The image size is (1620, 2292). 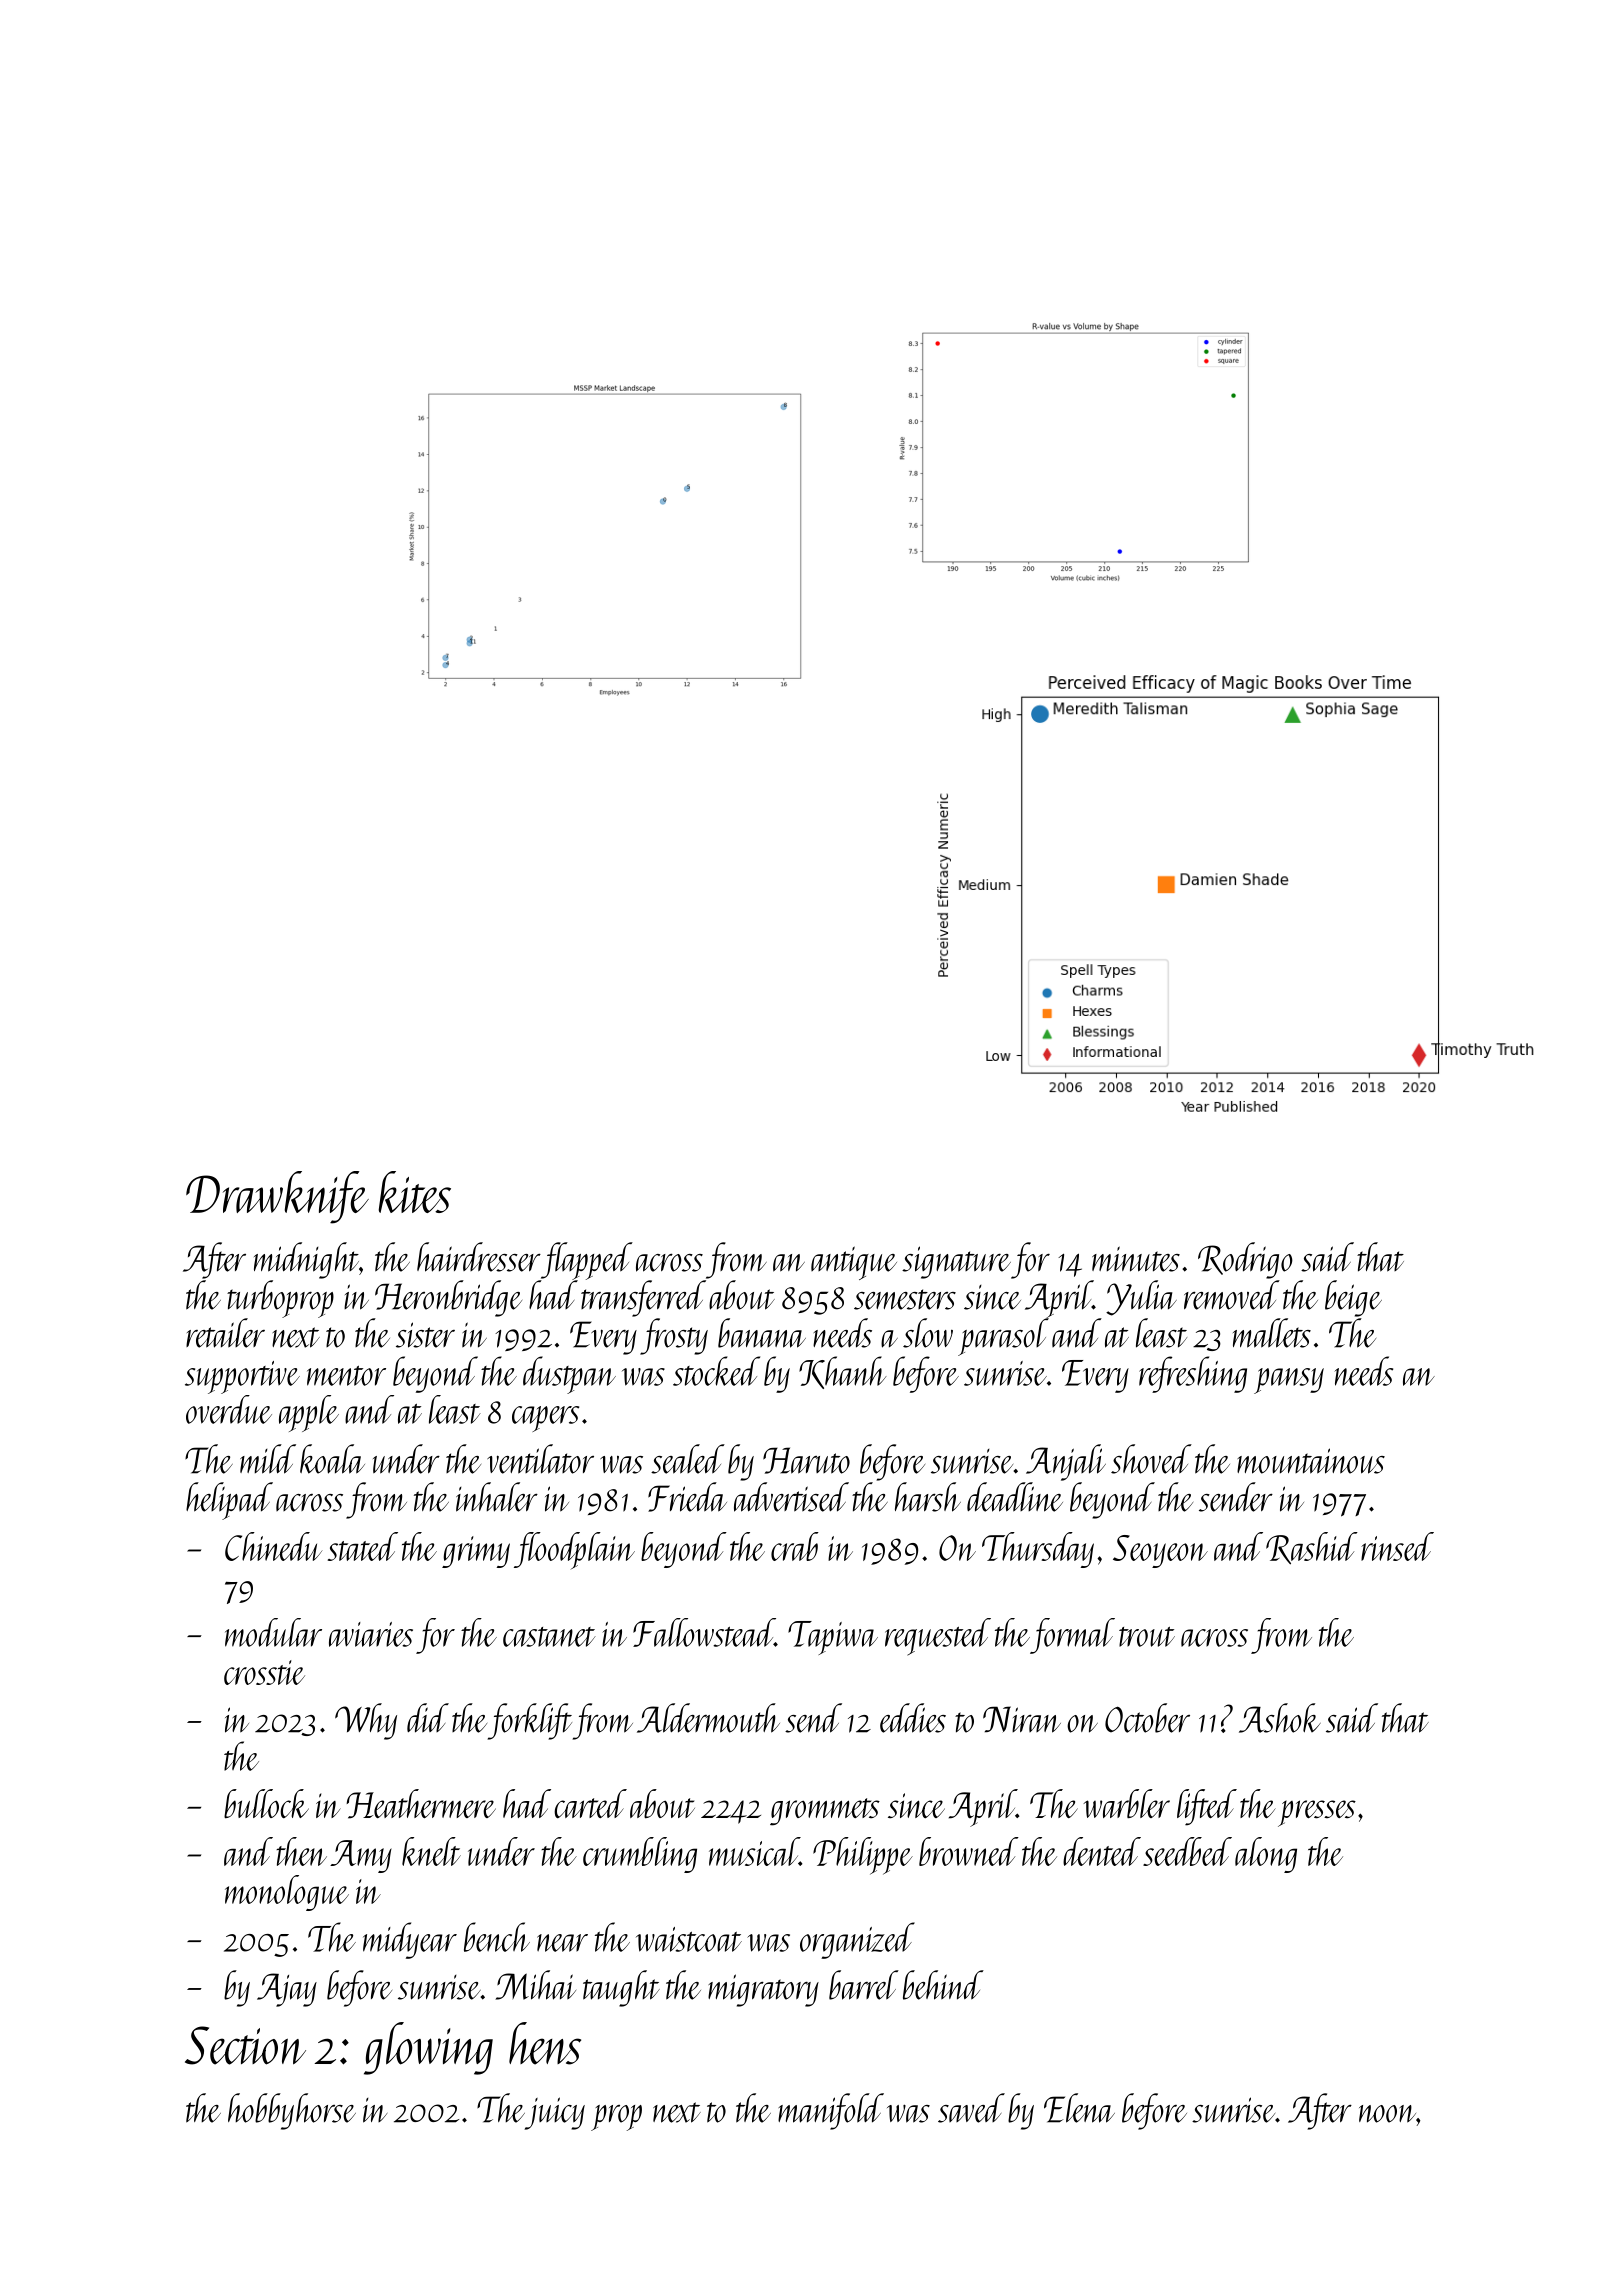 I want to click on minutes, so click(x=1136, y=1259).
